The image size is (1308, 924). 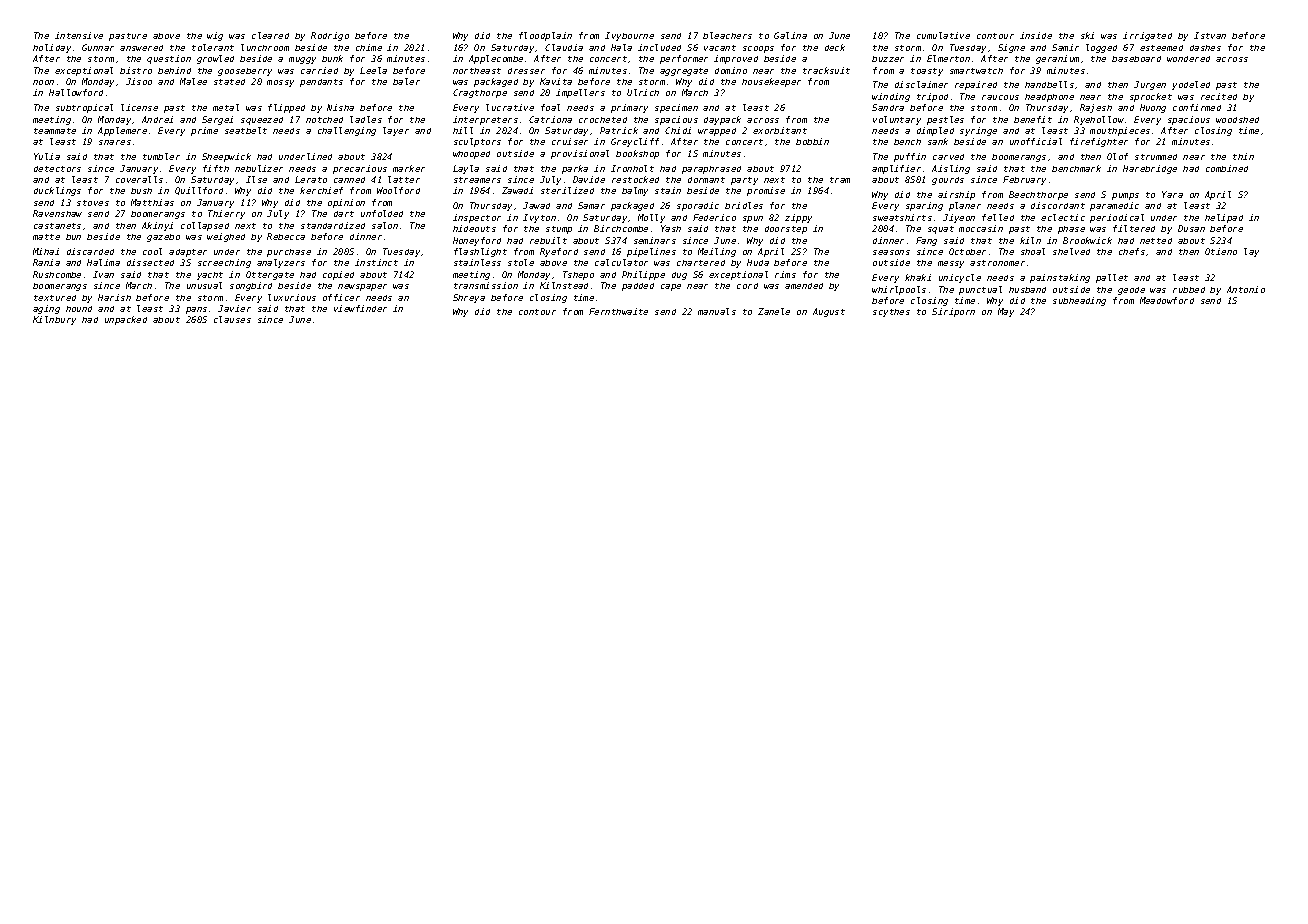 What do you see at coordinates (1167, 300) in the image?
I see `Meadowford` at bounding box center [1167, 300].
